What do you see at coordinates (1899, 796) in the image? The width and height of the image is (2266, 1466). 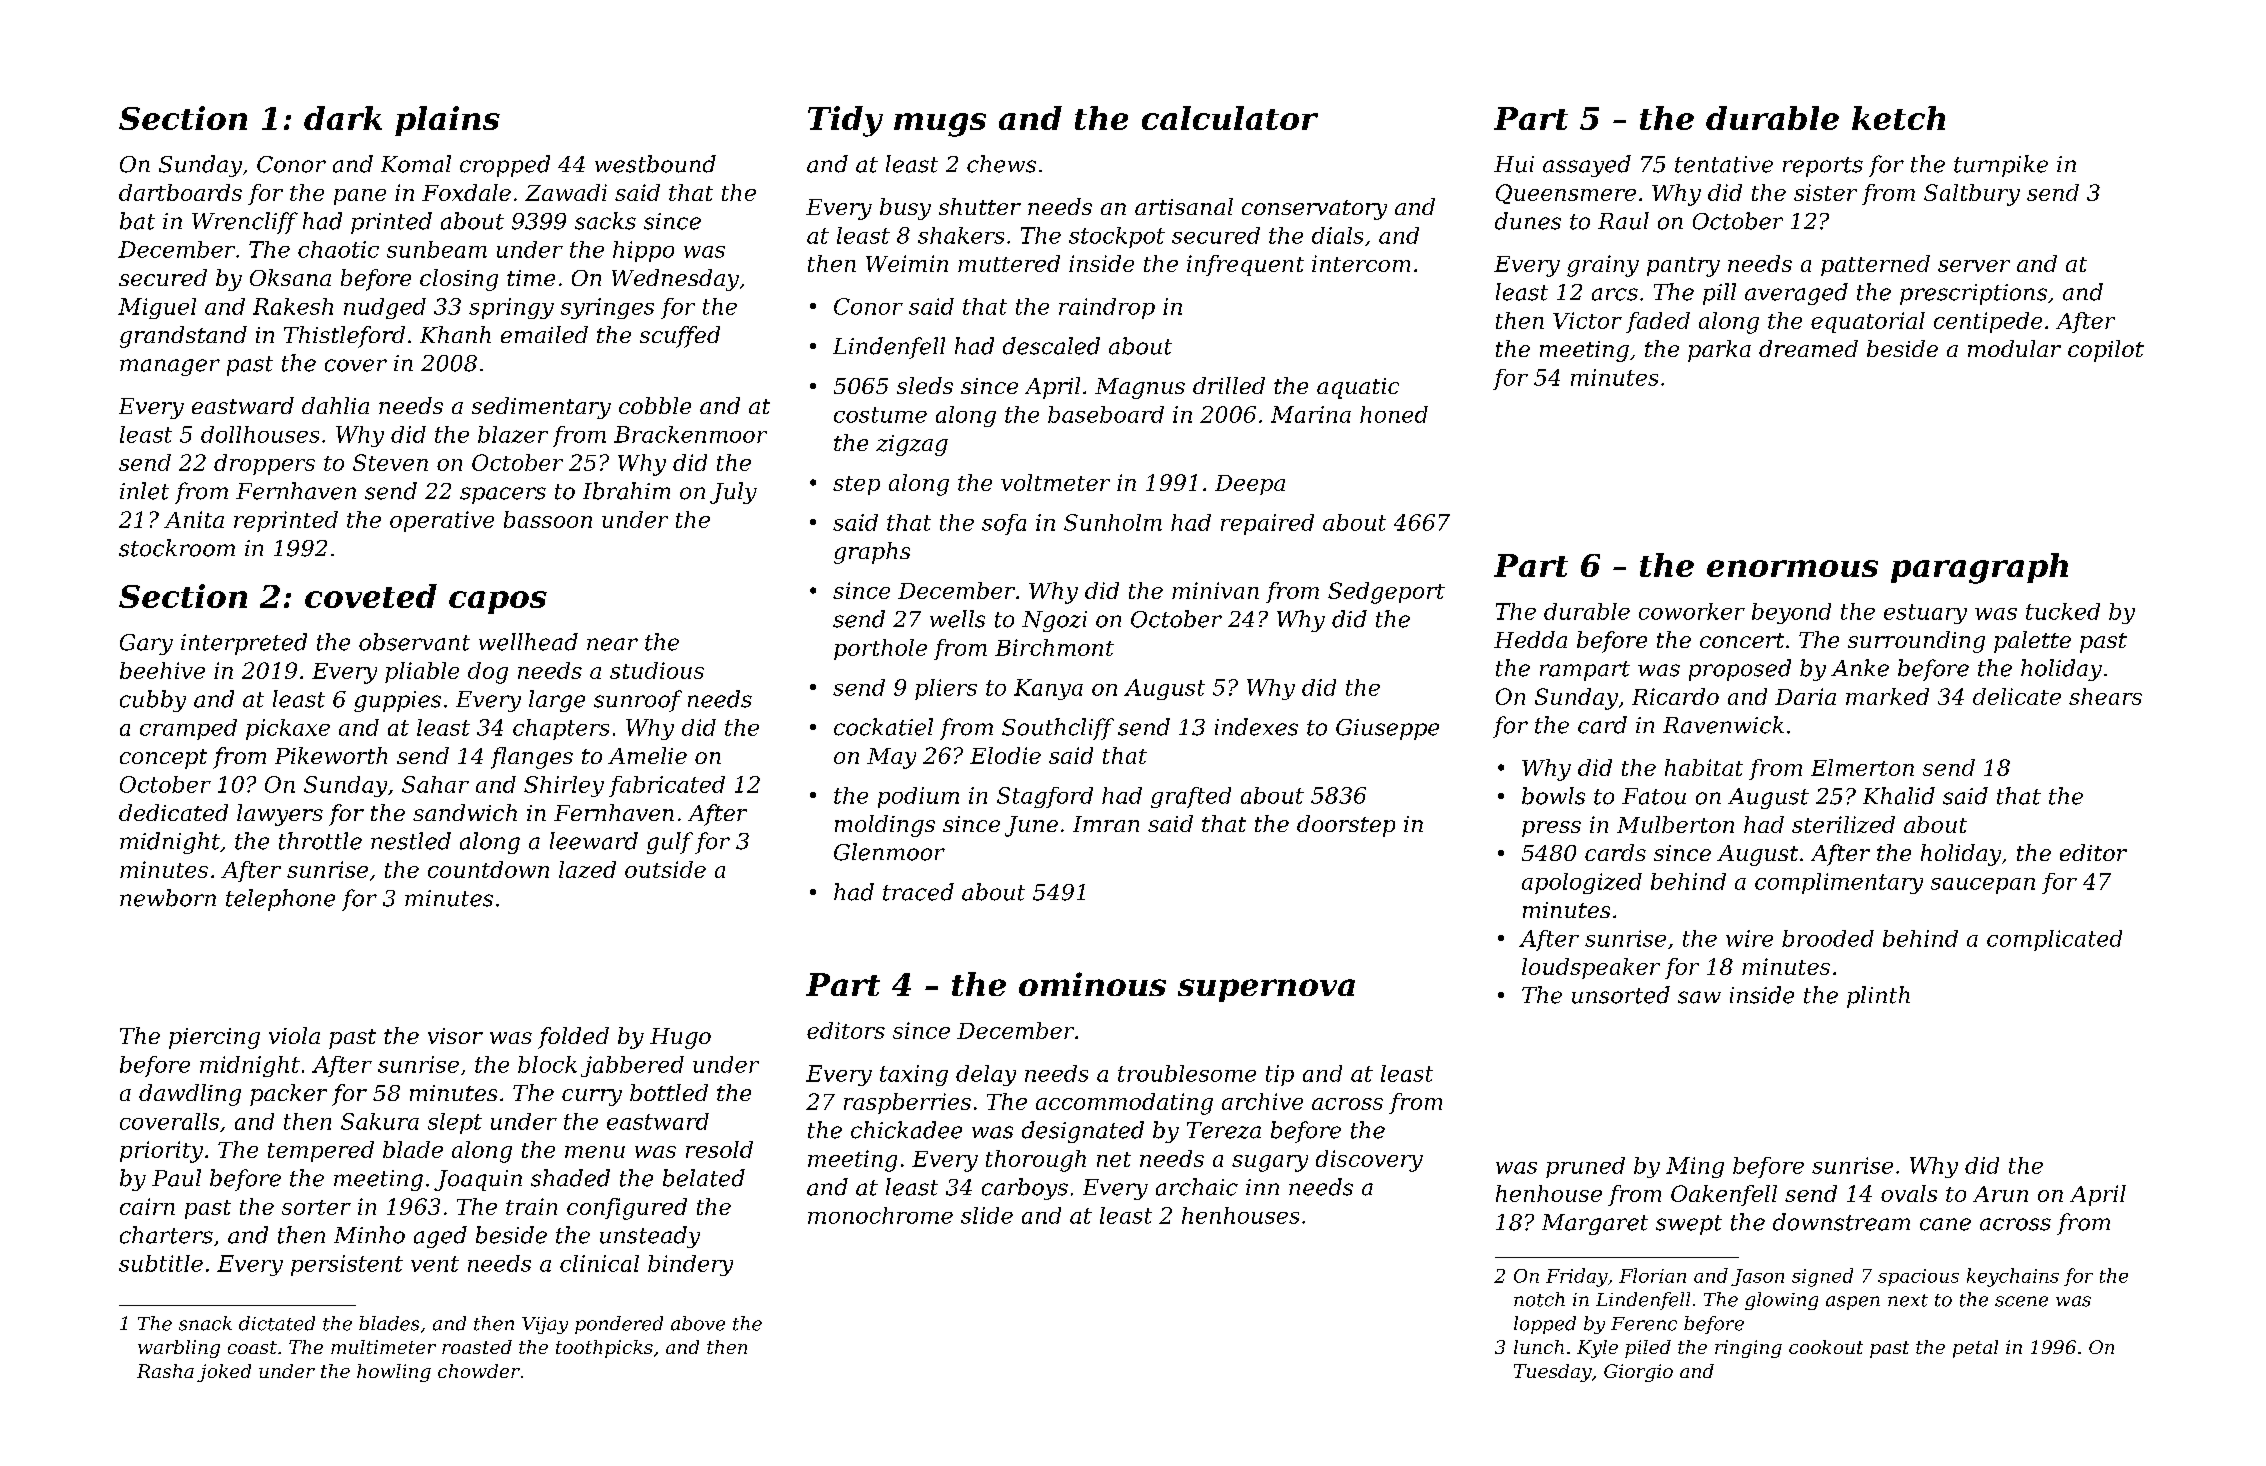 I see `Khalid` at bounding box center [1899, 796].
